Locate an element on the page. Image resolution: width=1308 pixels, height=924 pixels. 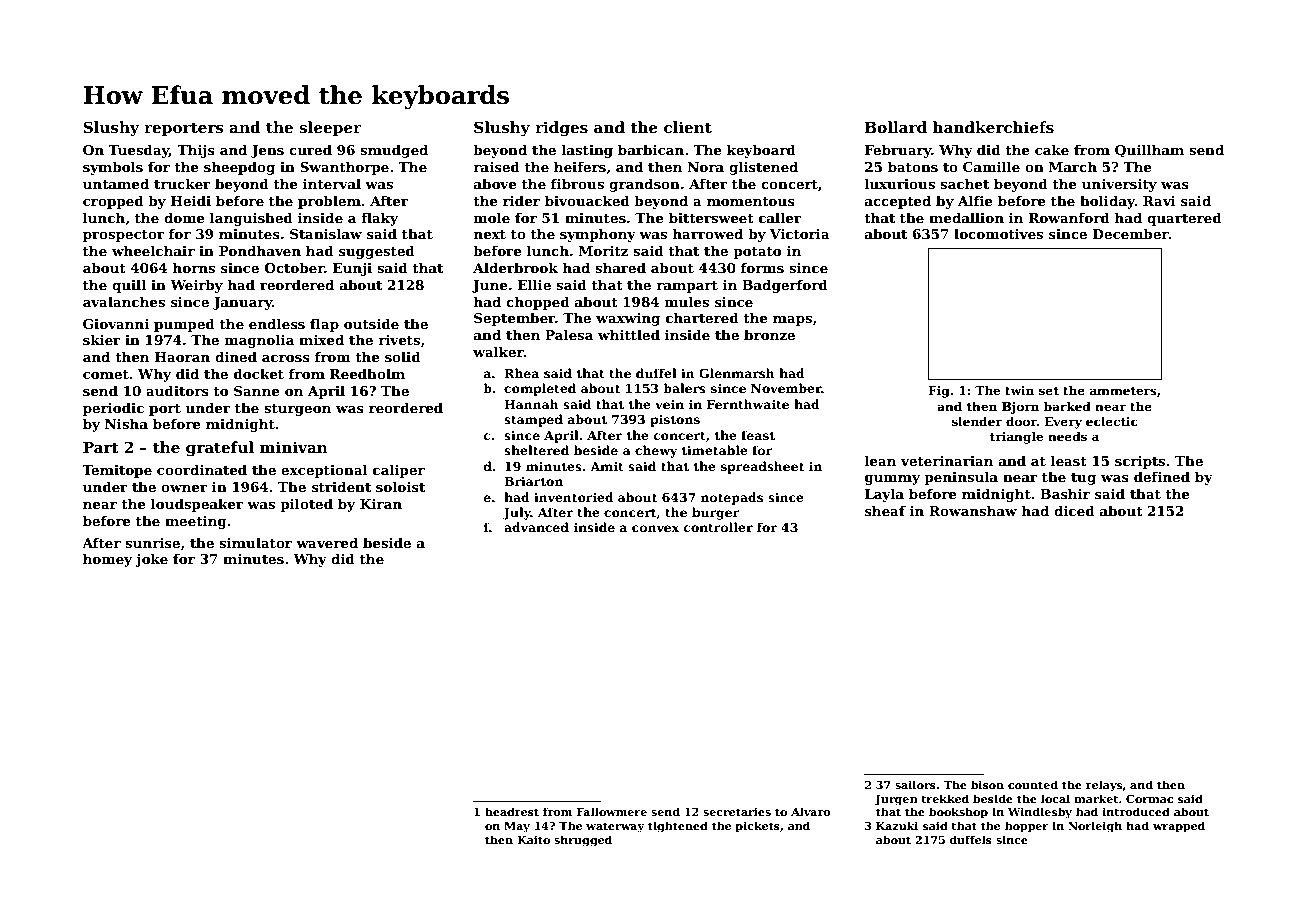
May is located at coordinates (517, 827).
